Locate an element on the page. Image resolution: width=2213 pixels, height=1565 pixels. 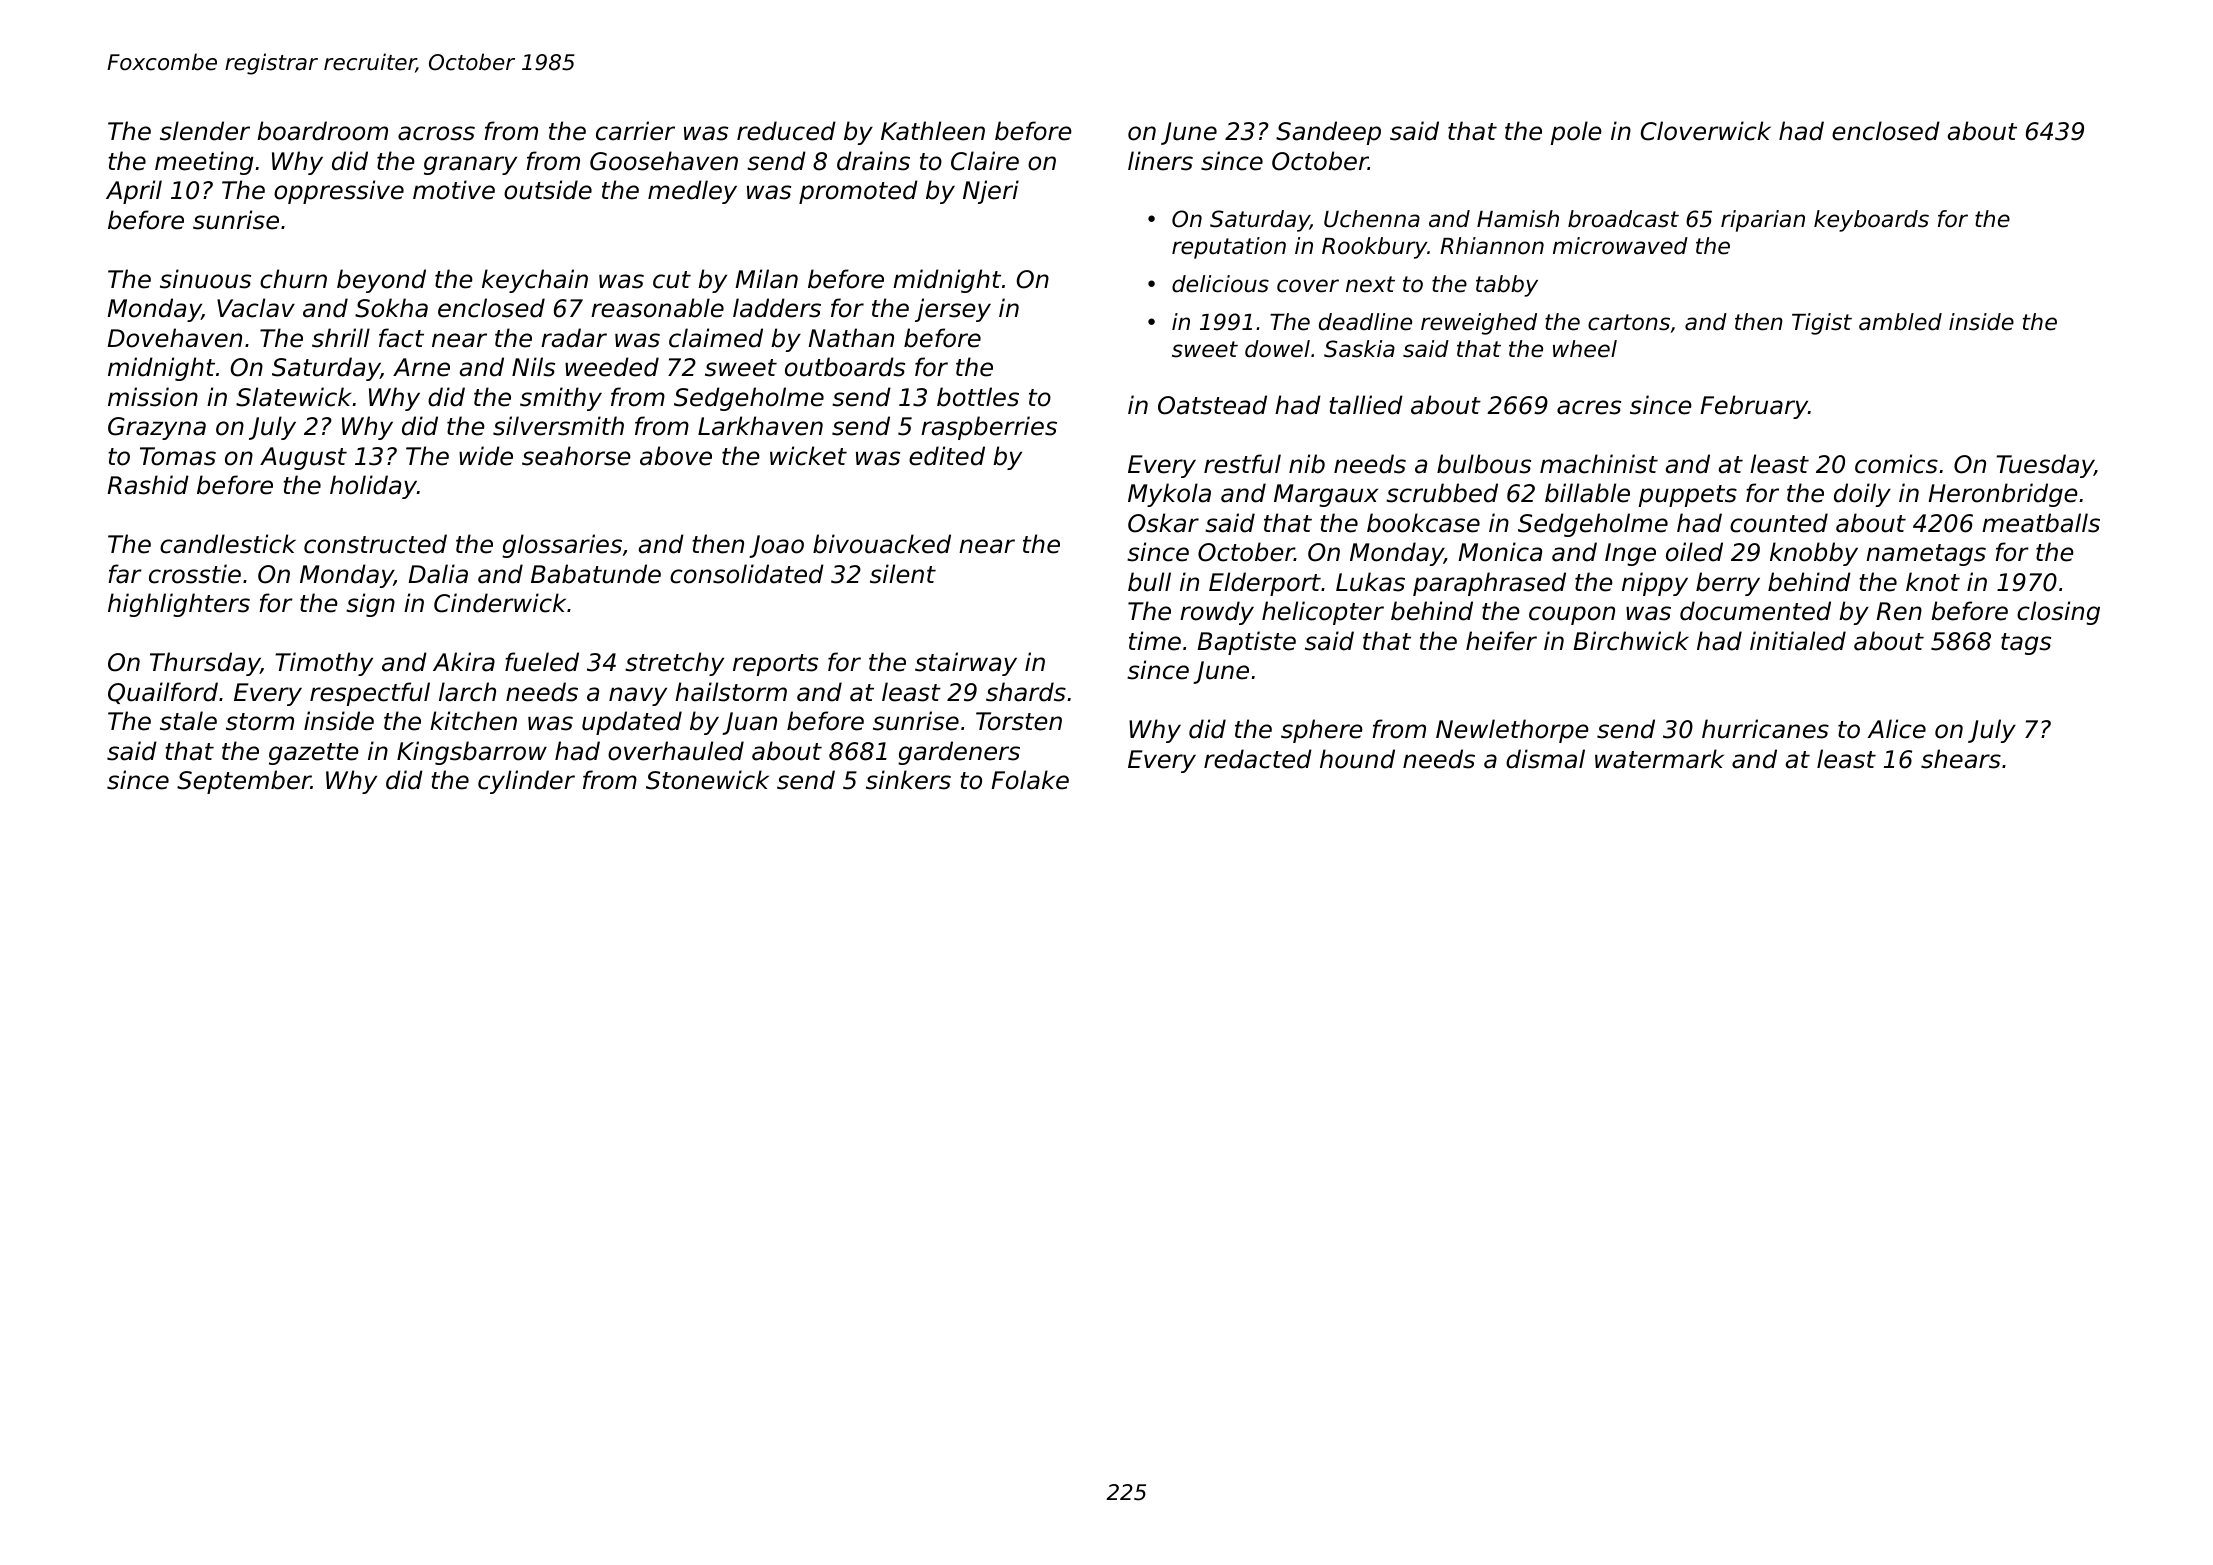
Sandeep is located at coordinates (1328, 133).
